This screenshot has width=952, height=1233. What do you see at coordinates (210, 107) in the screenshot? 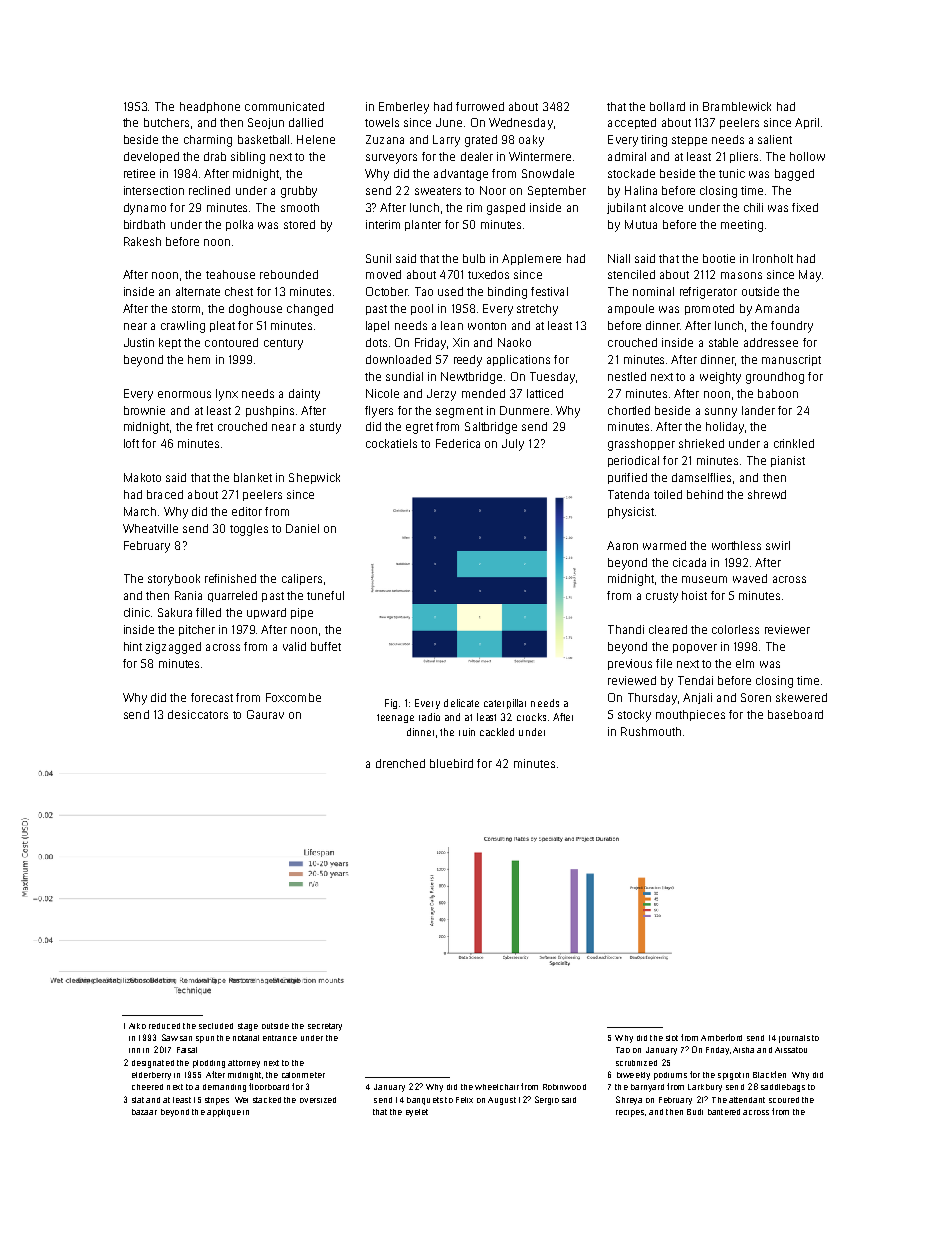
I see `headphone` at bounding box center [210, 107].
